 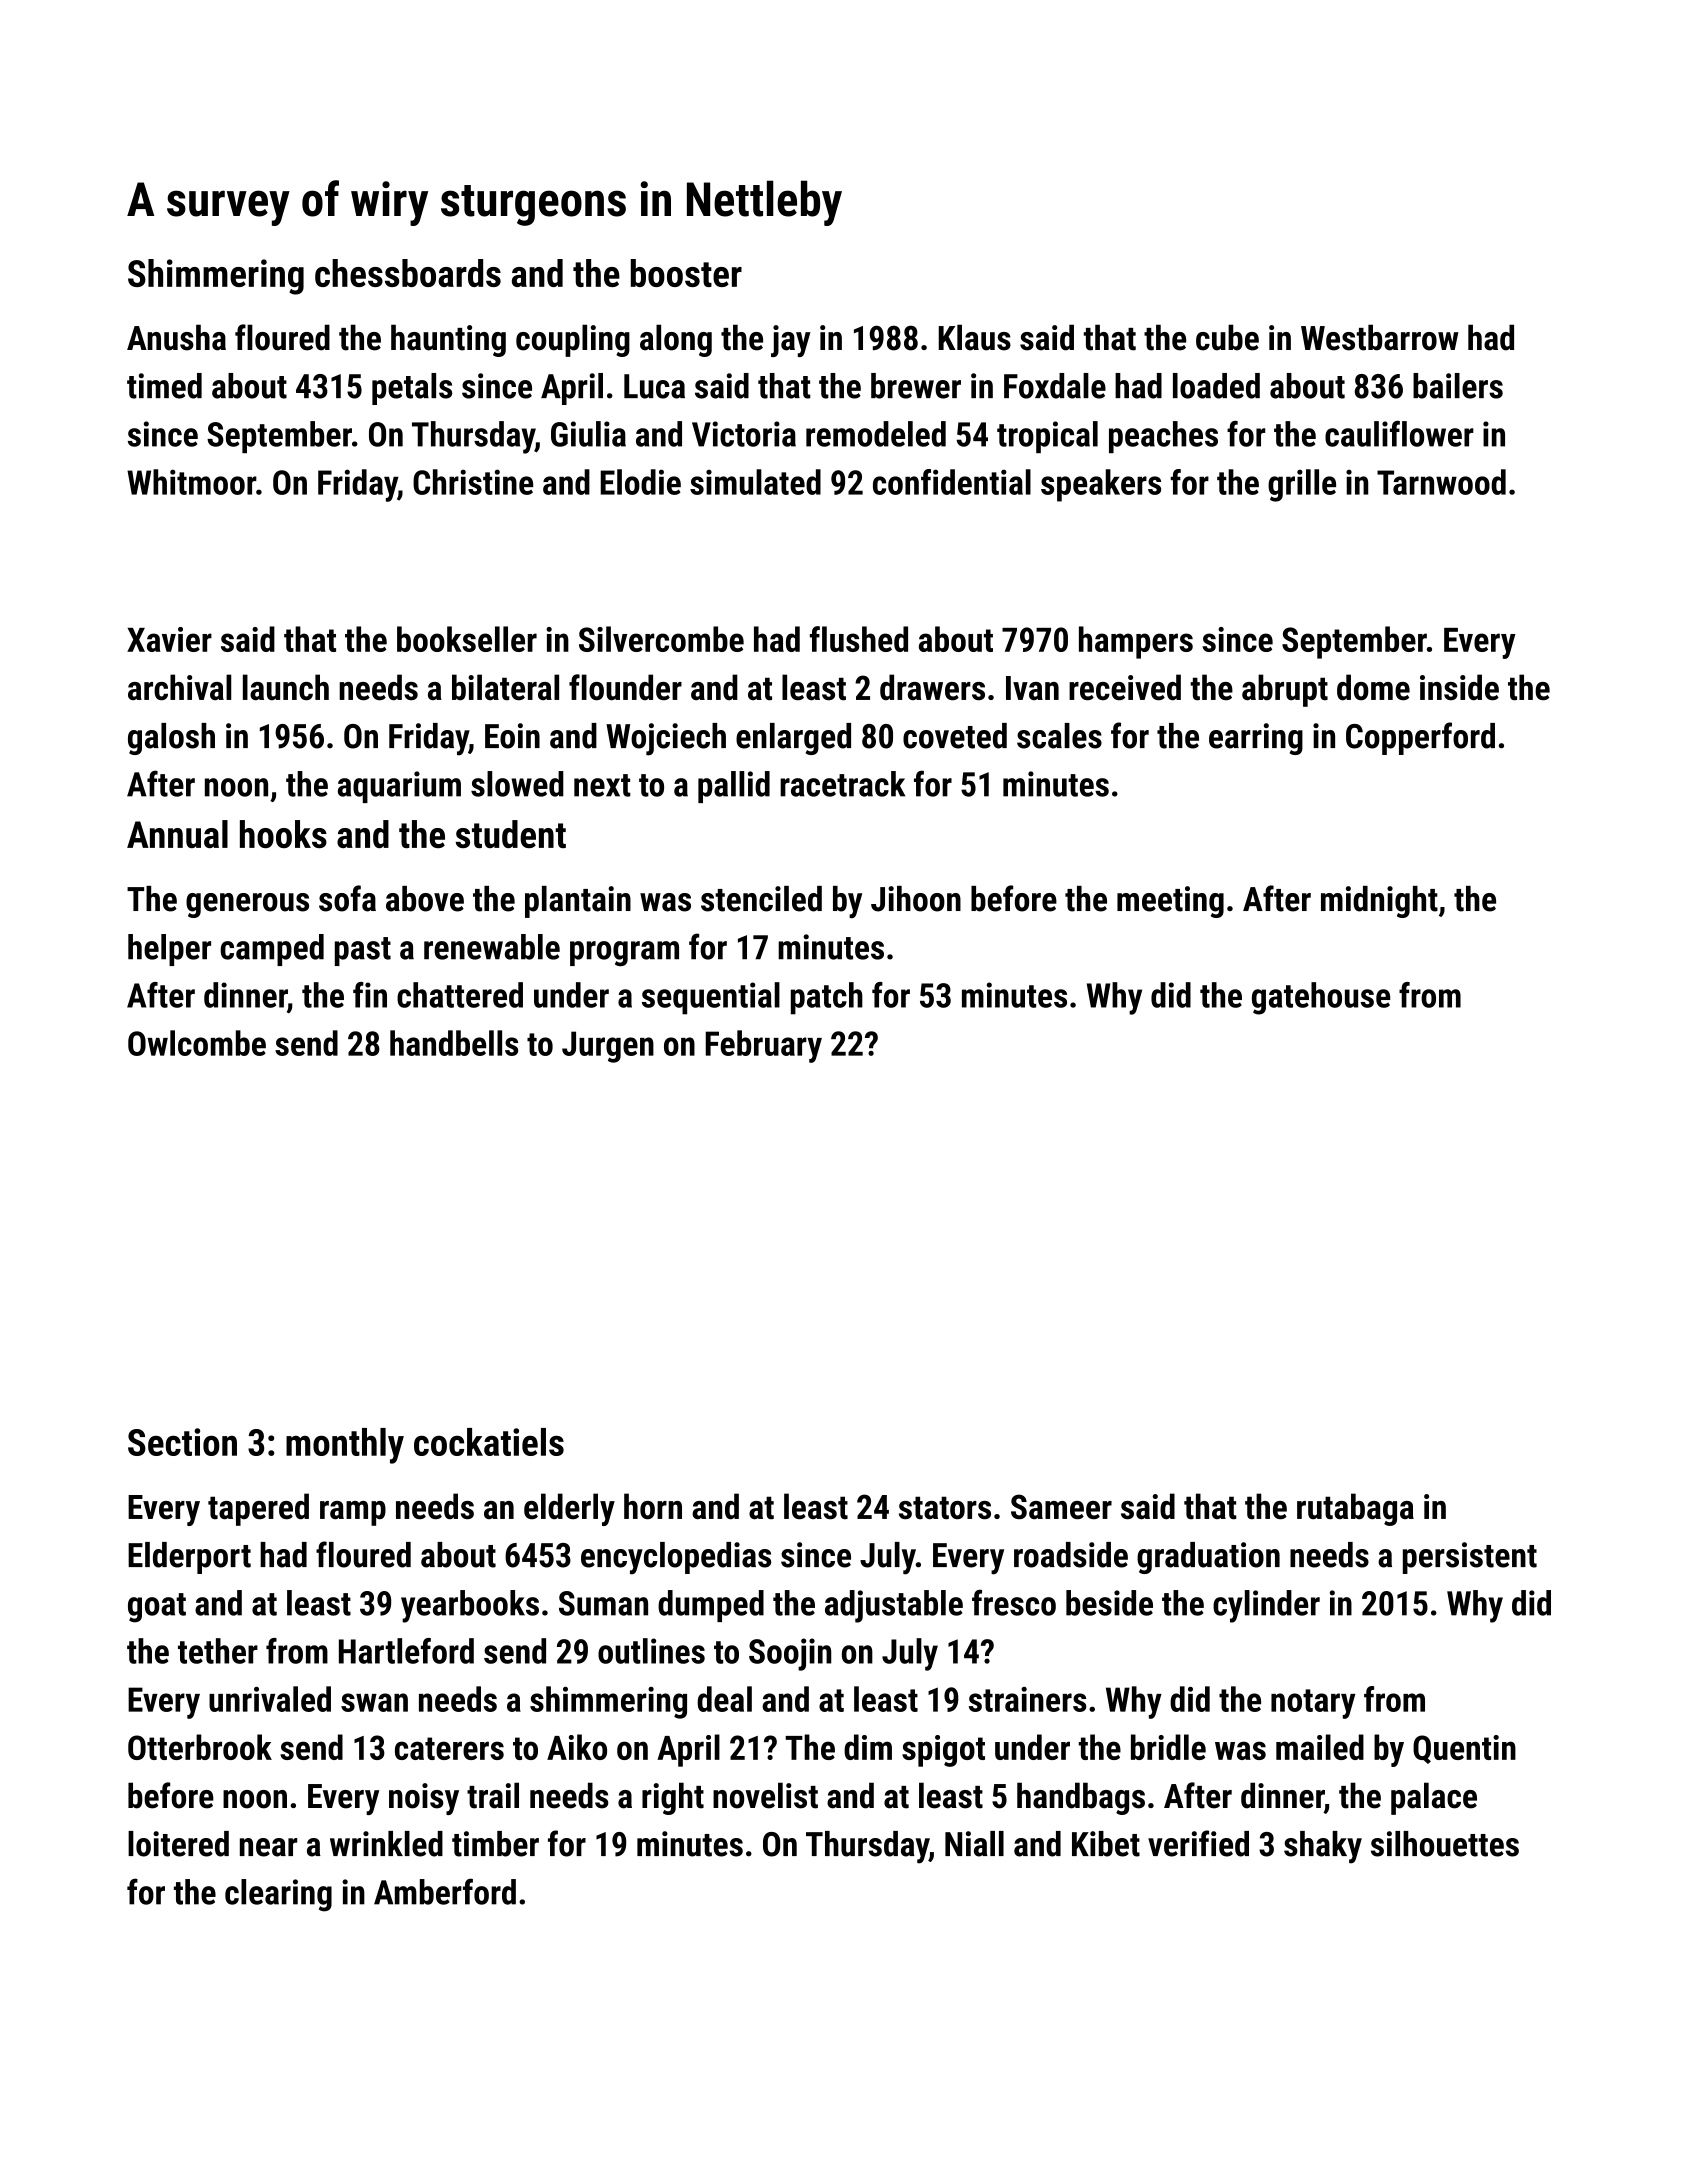 What do you see at coordinates (686, 273) in the screenshot?
I see `booster` at bounding box center [686, 273].
